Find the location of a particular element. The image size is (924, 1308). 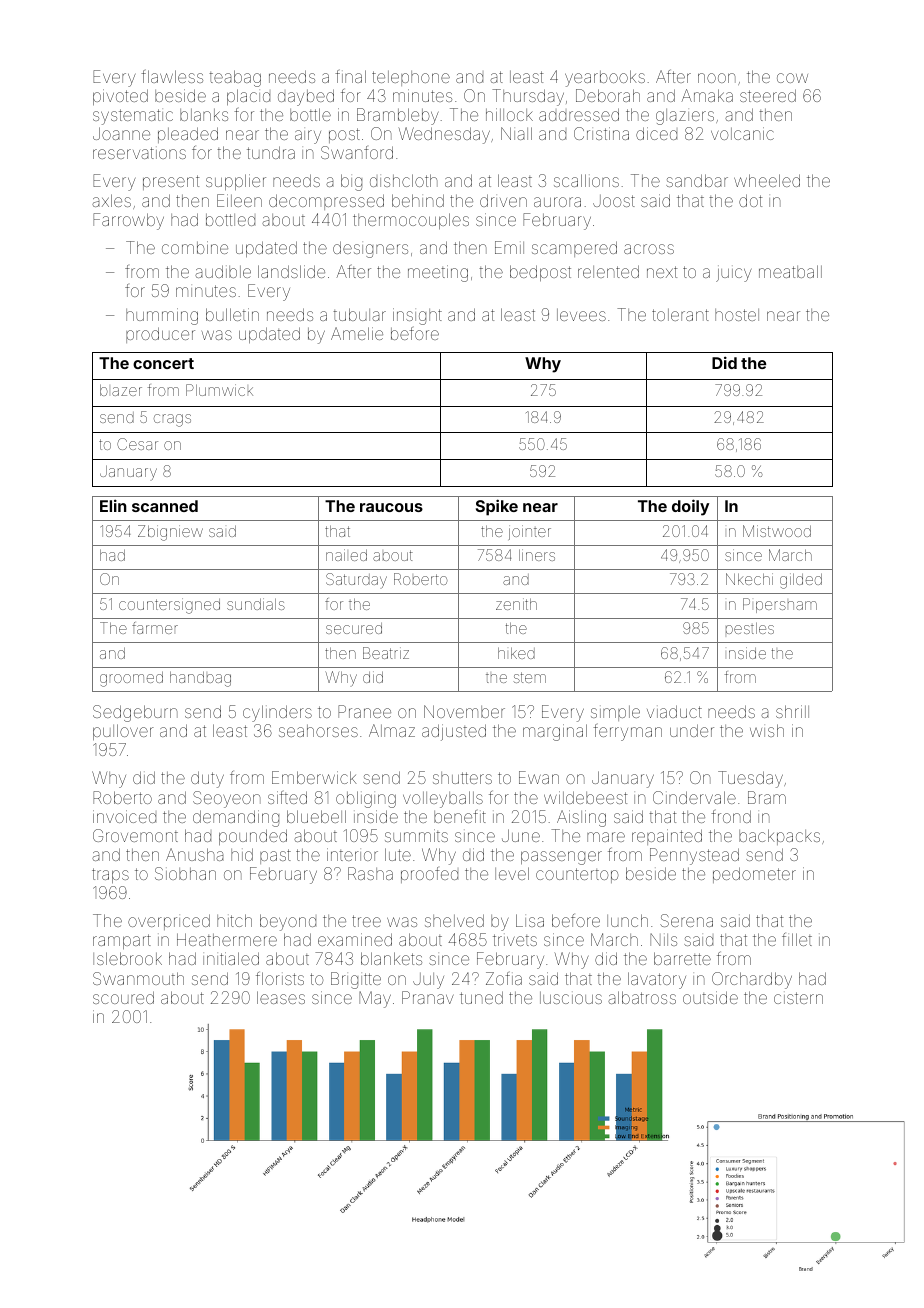

combine is located at coordinates (195, 247).
